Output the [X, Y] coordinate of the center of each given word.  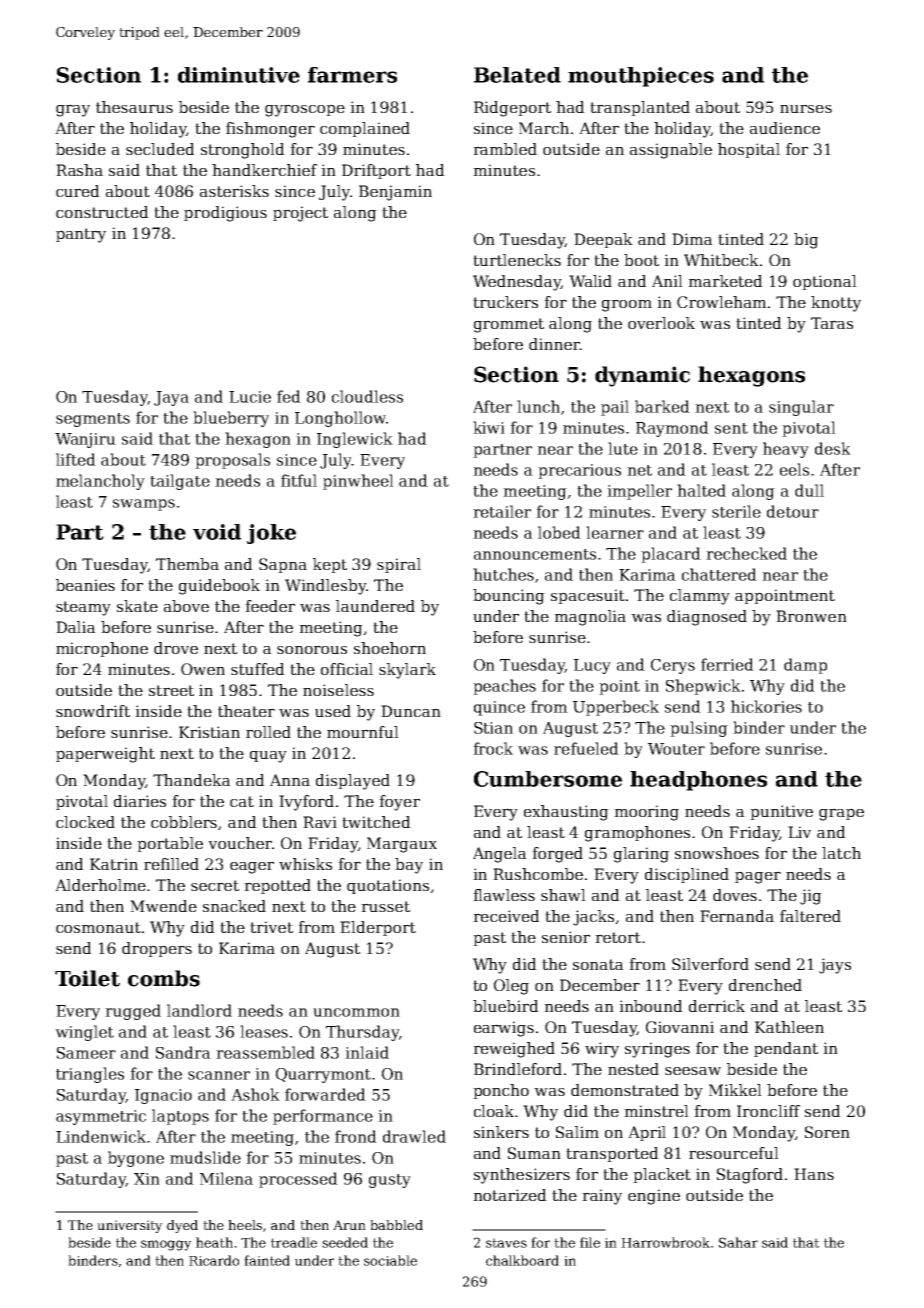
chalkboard [522, 1260]
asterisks [234, 191]
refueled [586, 748]
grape [841, 814]
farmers [352, 75]
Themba [187, 564]
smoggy [166, 1245]
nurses [806, 108]
